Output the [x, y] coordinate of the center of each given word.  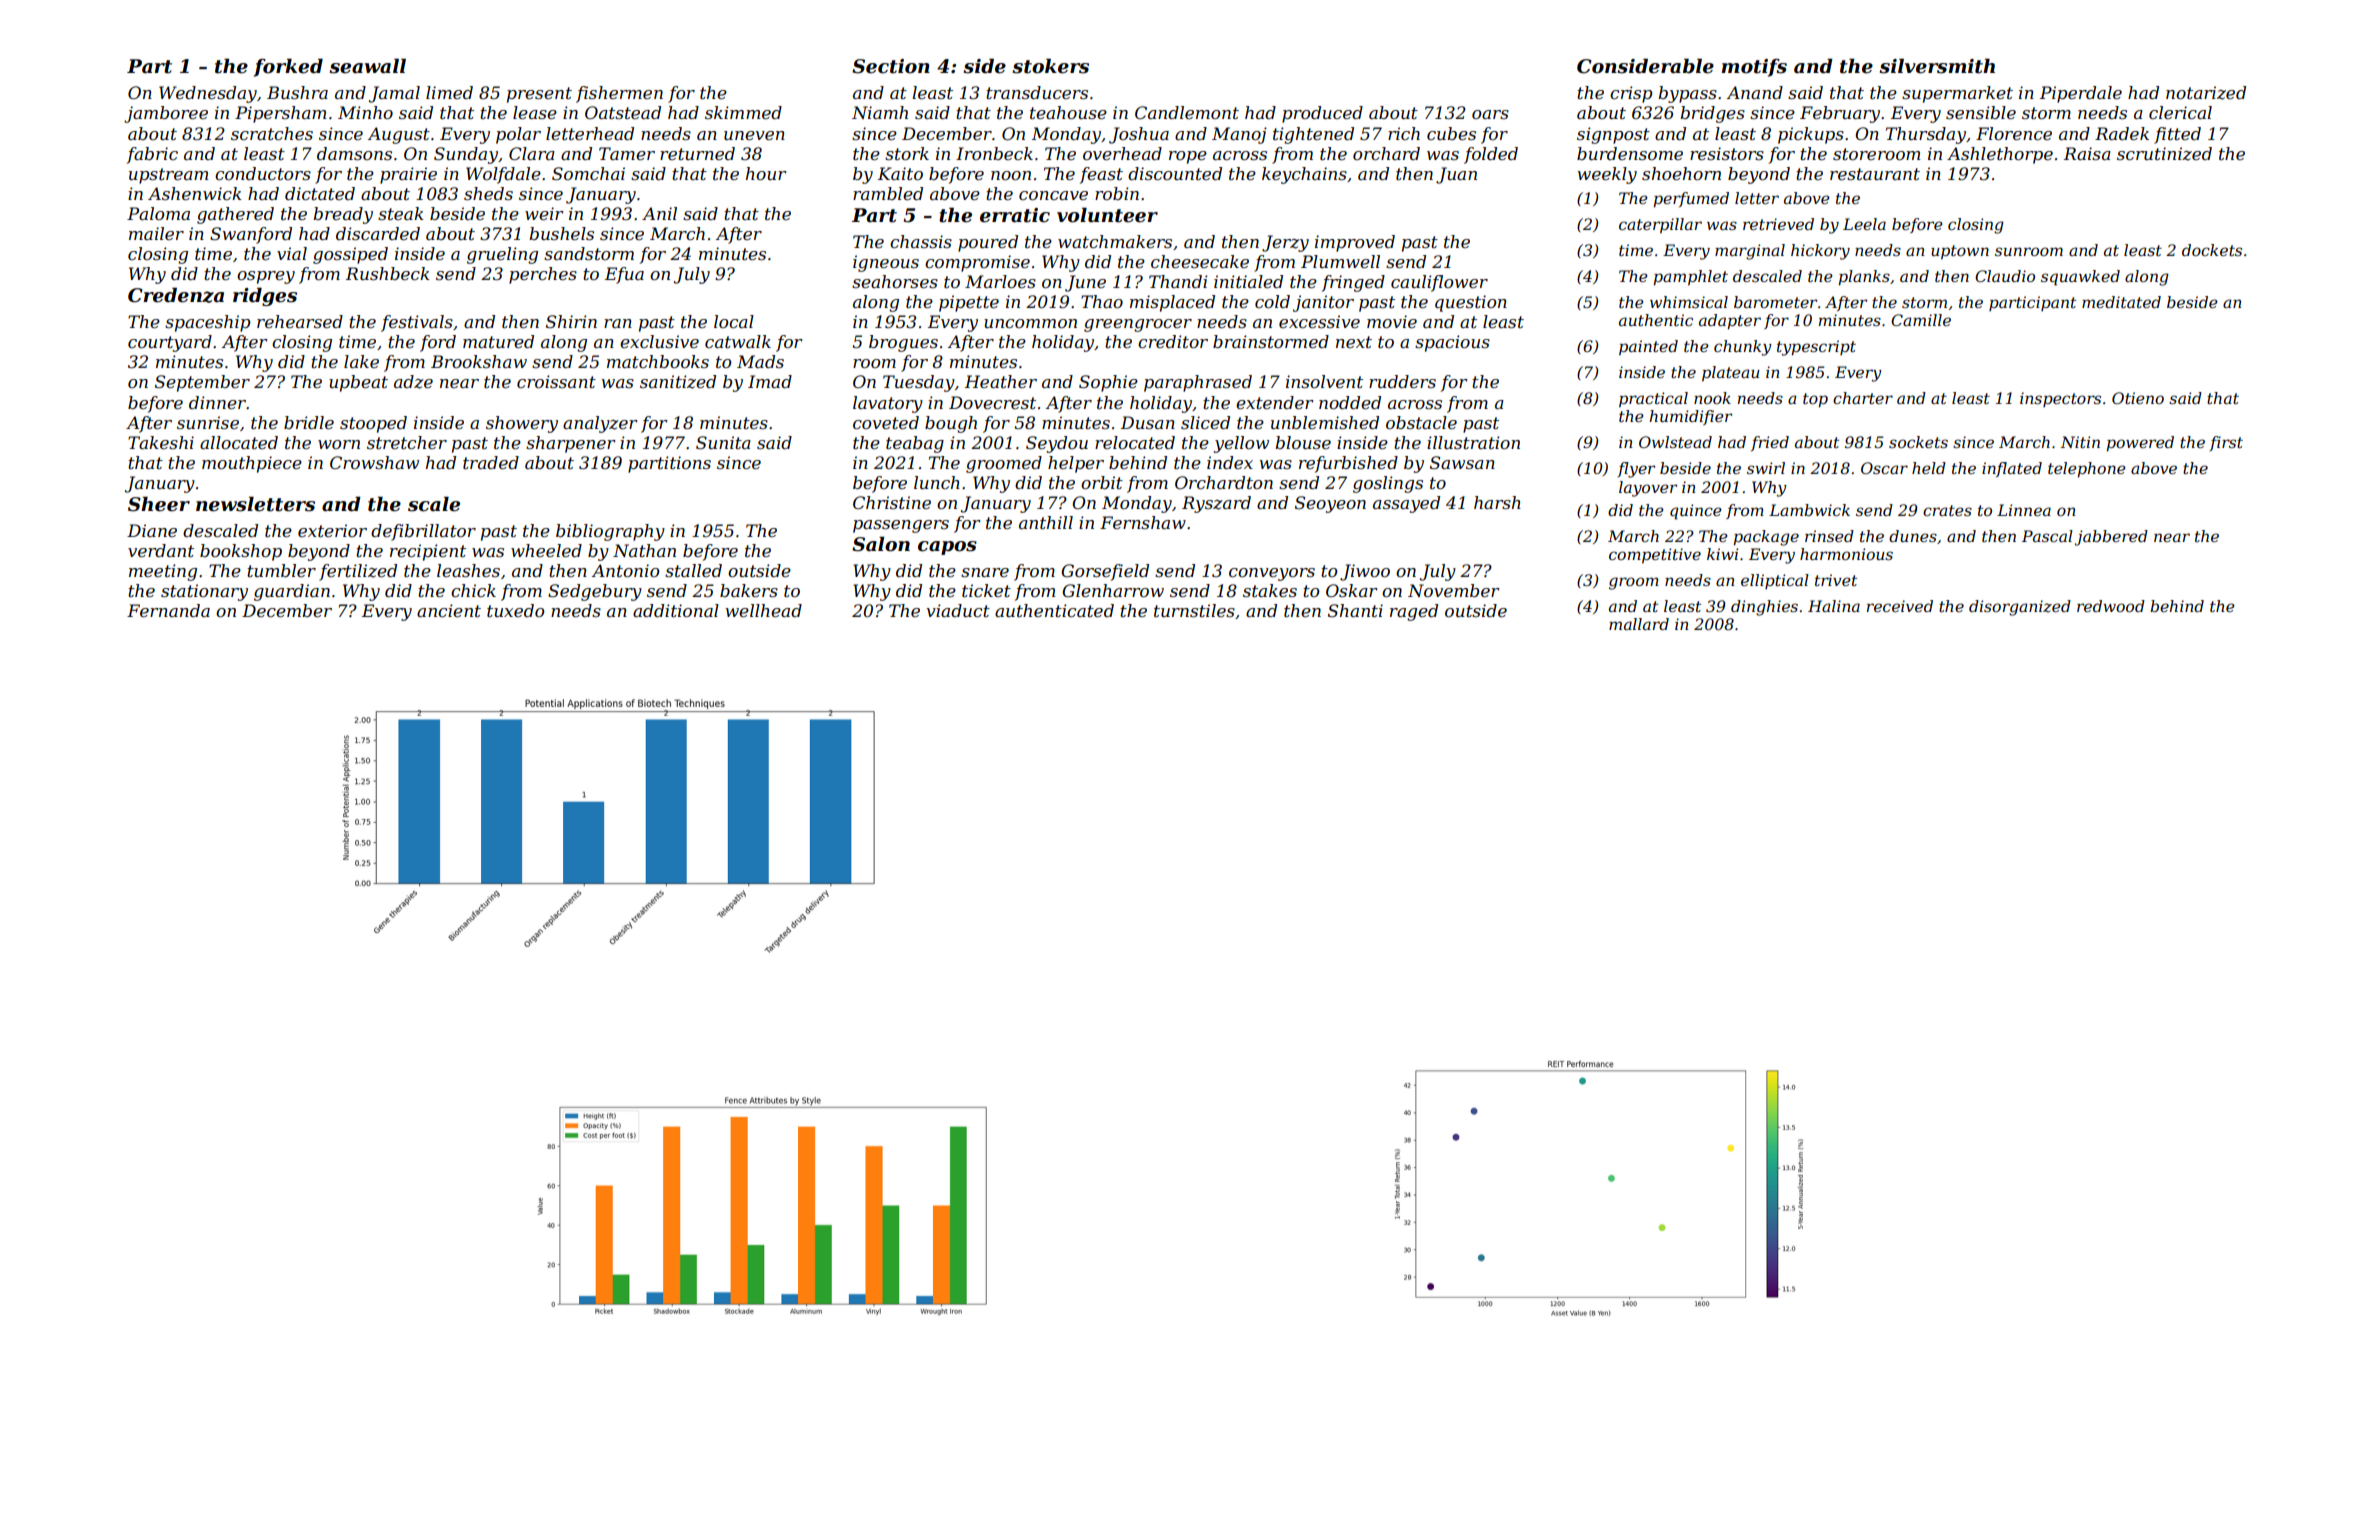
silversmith [1937, 66]
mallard [1639, 624]
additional [676, 610]
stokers [1050, 66]
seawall [367, 66]
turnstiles [1194, 610]
